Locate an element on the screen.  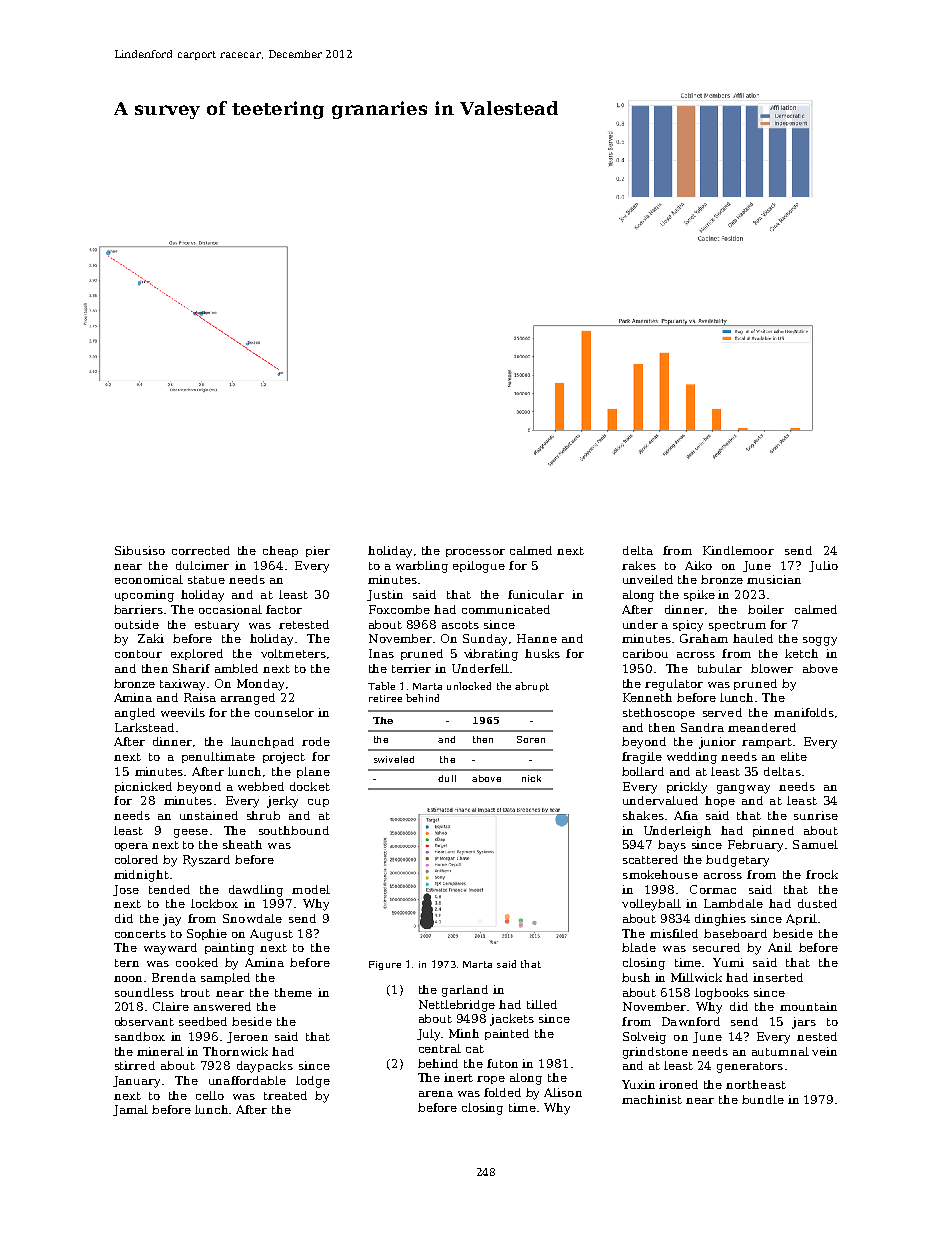
Julio is located at coordinates (823, 566).
